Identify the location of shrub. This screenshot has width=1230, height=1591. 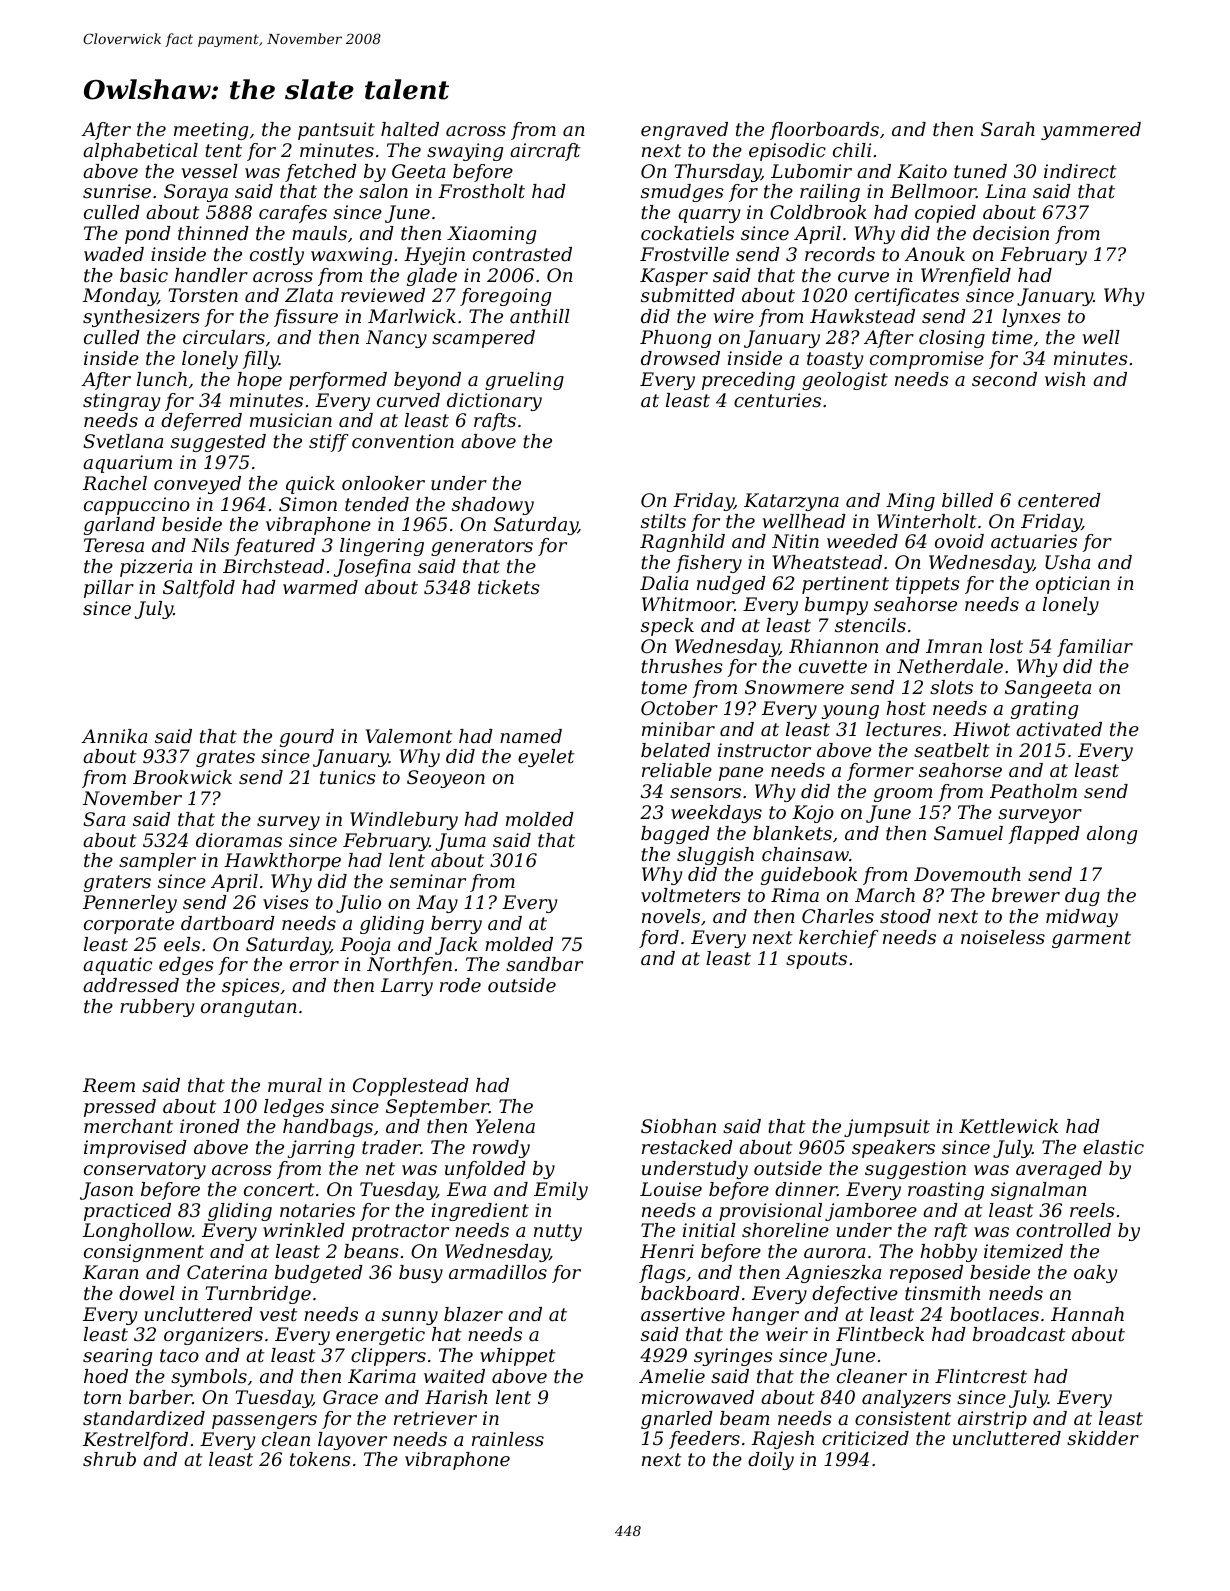
(109, 1459).
